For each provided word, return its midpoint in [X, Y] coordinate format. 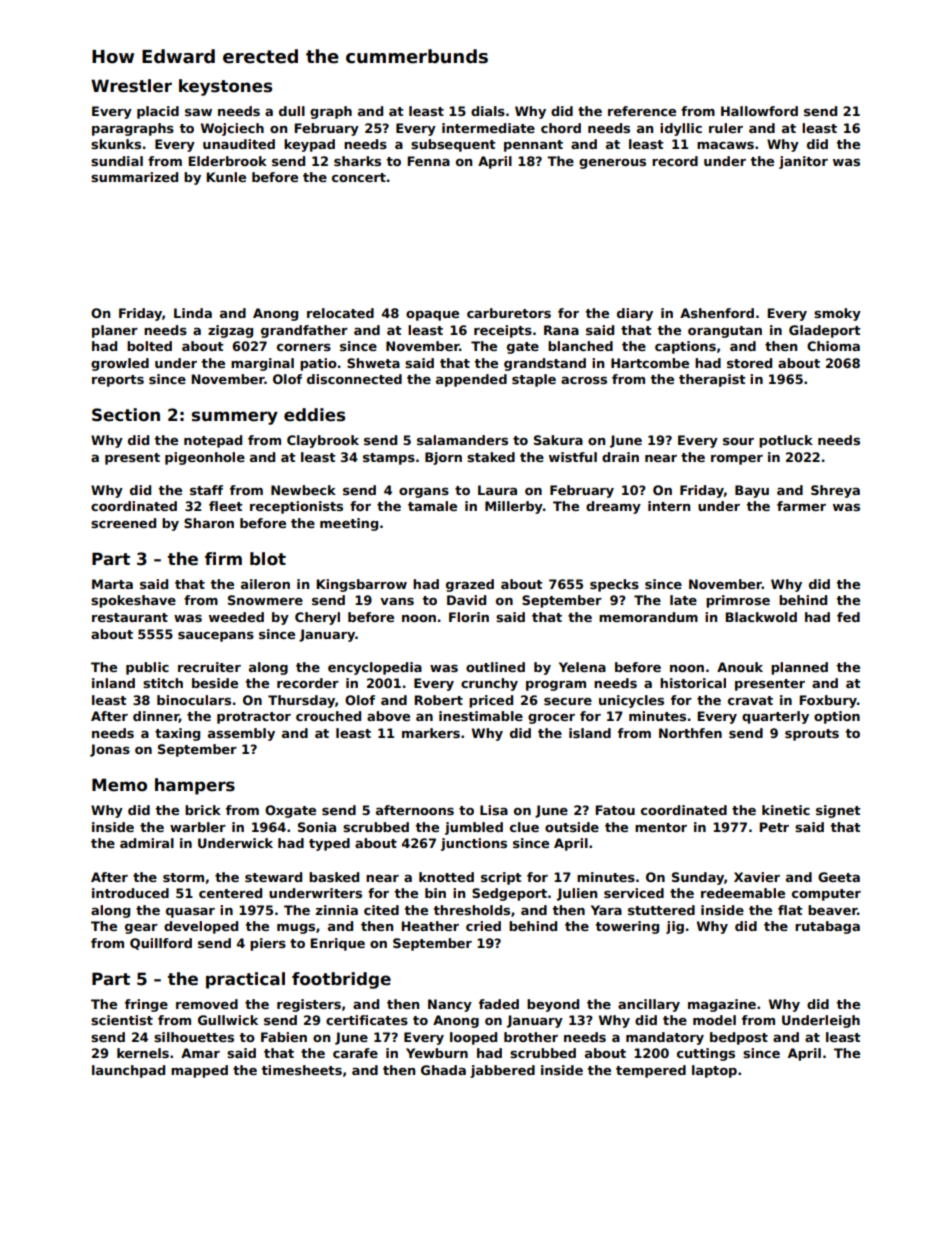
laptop [714, 1071]
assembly [241, 734]
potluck [786, 441]
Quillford [161, 944]
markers [431, 733]
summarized [134, 177]
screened [123, 523]
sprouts [812, 735]
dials [488, 111]
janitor [803, 162]
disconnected [354, 379]
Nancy [450, 1005]
